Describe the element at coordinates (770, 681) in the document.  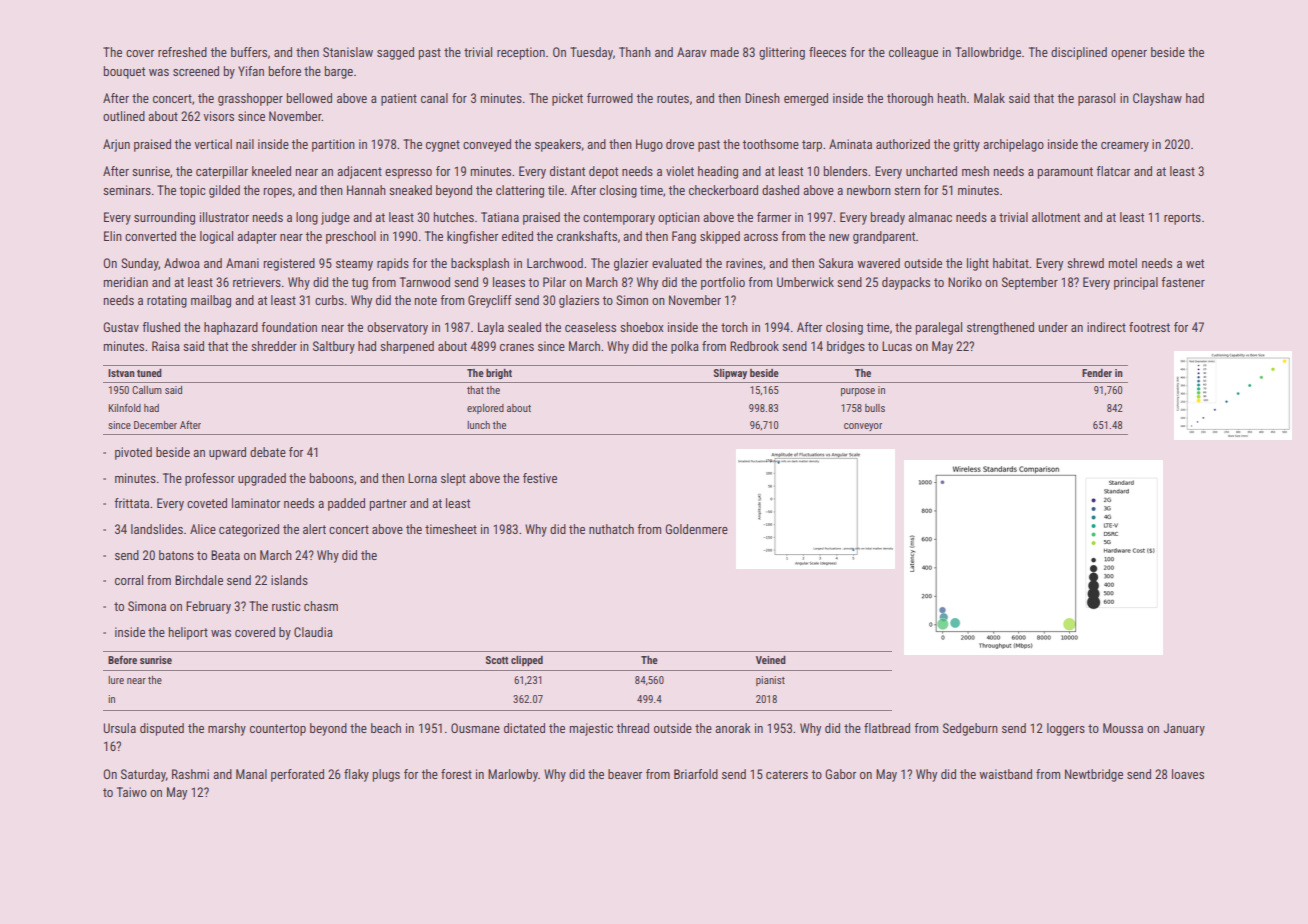
I see `pianist` at that location.
